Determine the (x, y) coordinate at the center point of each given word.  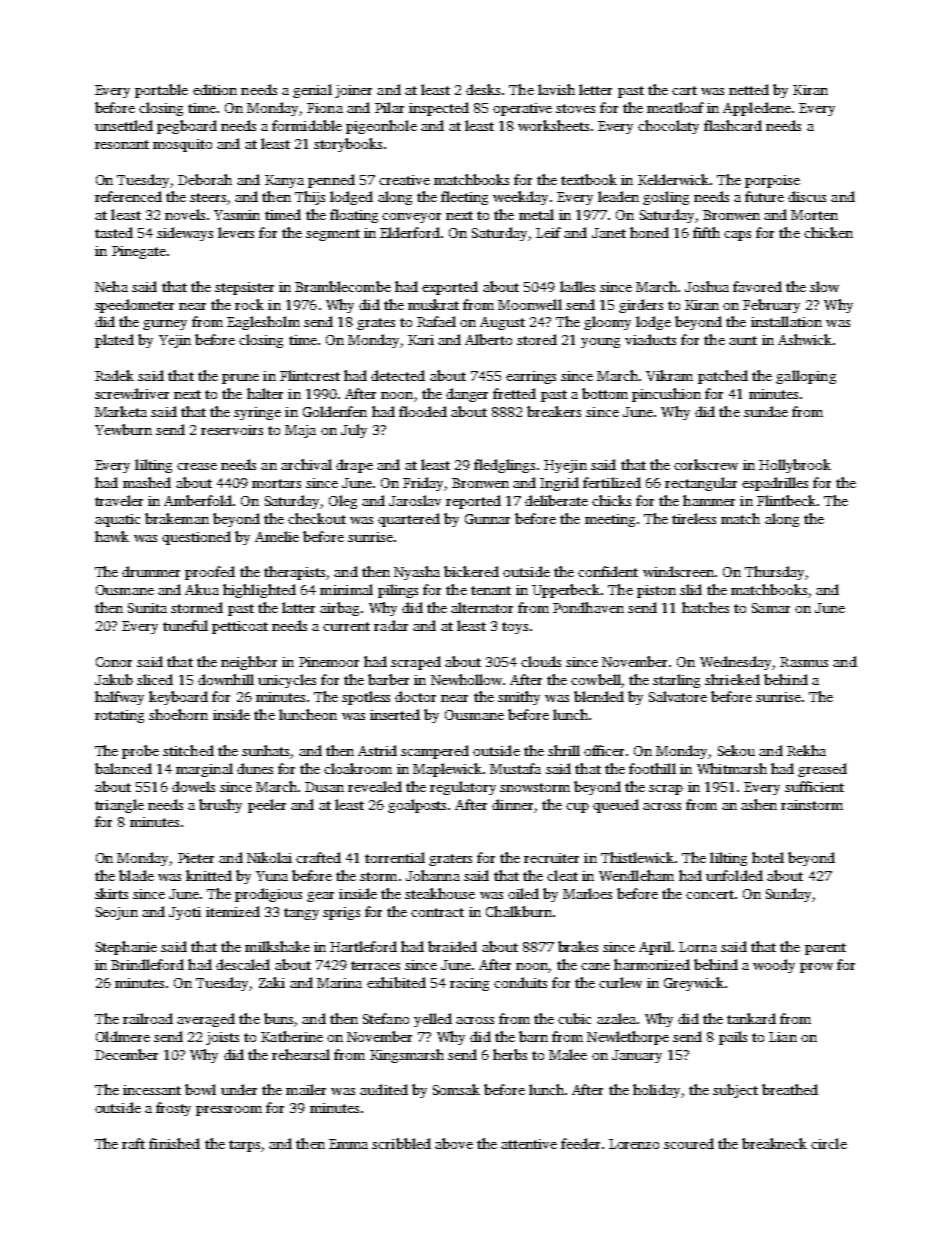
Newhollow (466, 679)
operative (522, 109)
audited (384, 1089)
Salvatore (678, 696)
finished (174, 1143)
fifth (706, 232)
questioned (196, 538)
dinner (512, 804)
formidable (307, 125)
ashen (759, 804)
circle (829, 1143)
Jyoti (185, 913)
